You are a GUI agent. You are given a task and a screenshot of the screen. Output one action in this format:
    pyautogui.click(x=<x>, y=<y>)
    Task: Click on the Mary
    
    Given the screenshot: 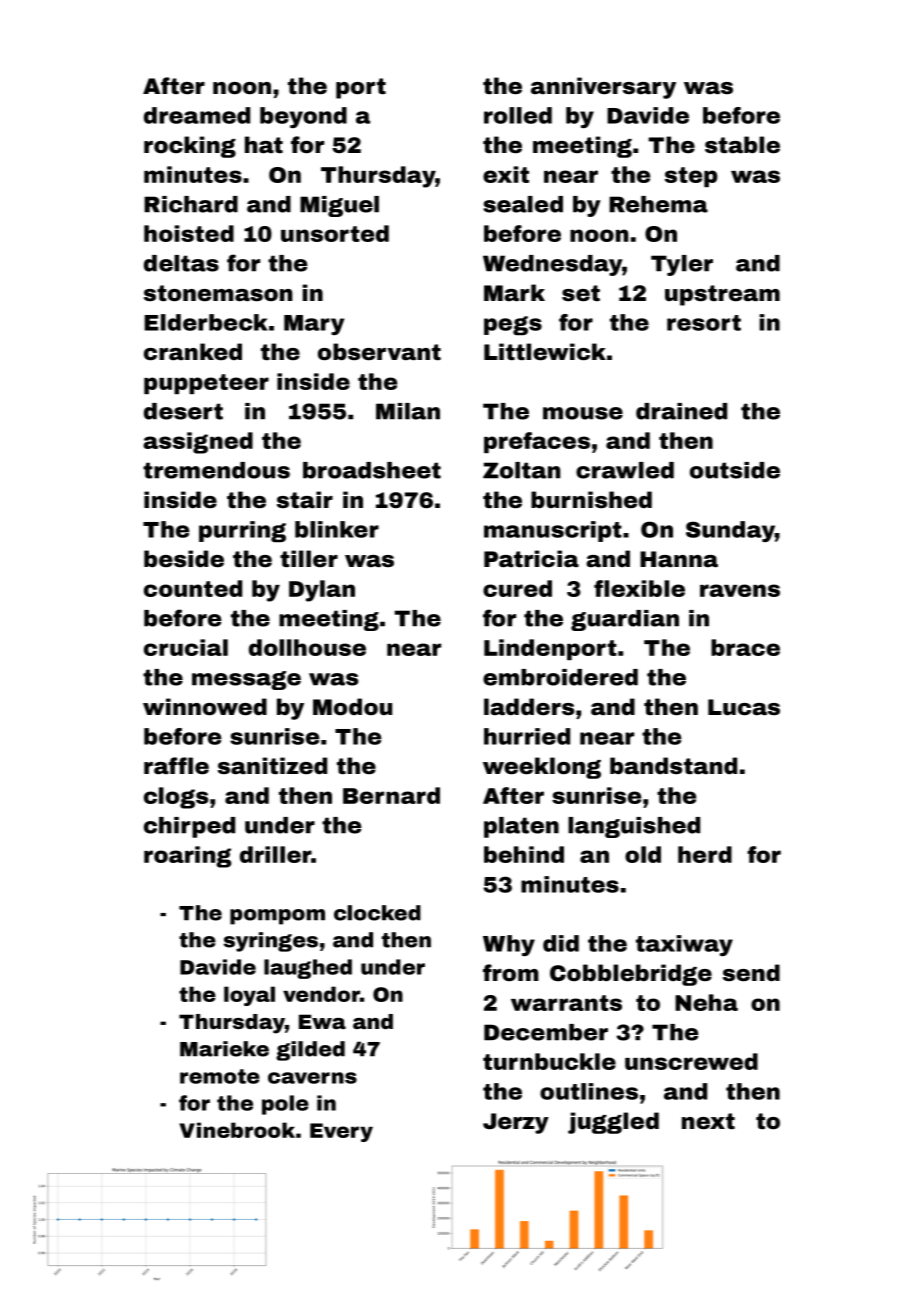 What is the action you would take?
    pyautogui.click(x=314, y=325)
